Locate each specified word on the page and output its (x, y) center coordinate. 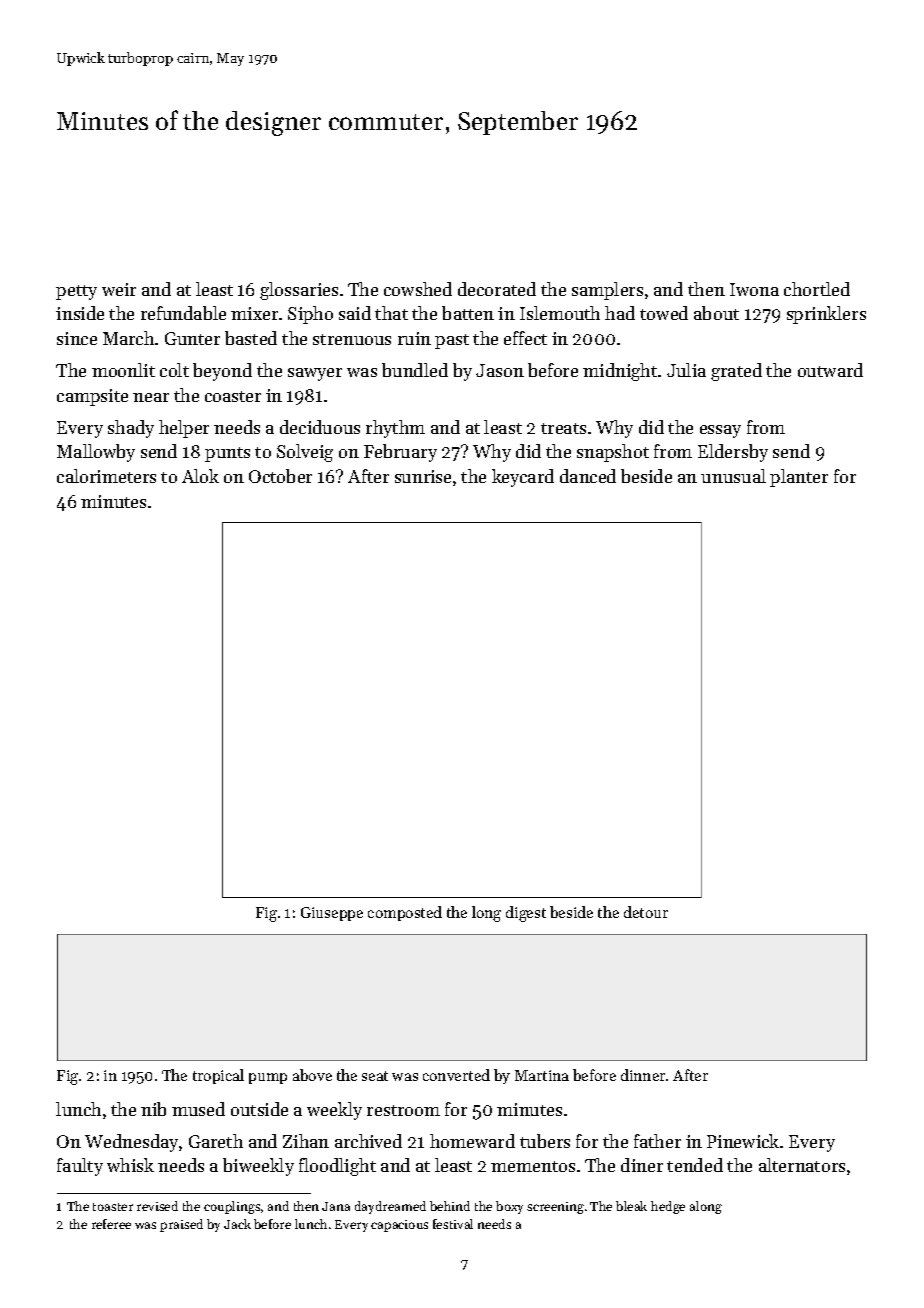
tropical (218, 1076)
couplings (232, 1207)
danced (588, 476)
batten (468, 313)
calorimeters (106, 476)
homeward (472, 1141)
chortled (817, 289)
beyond (222, 372)
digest (526, 914)
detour (646, 912)
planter (799, 478)
